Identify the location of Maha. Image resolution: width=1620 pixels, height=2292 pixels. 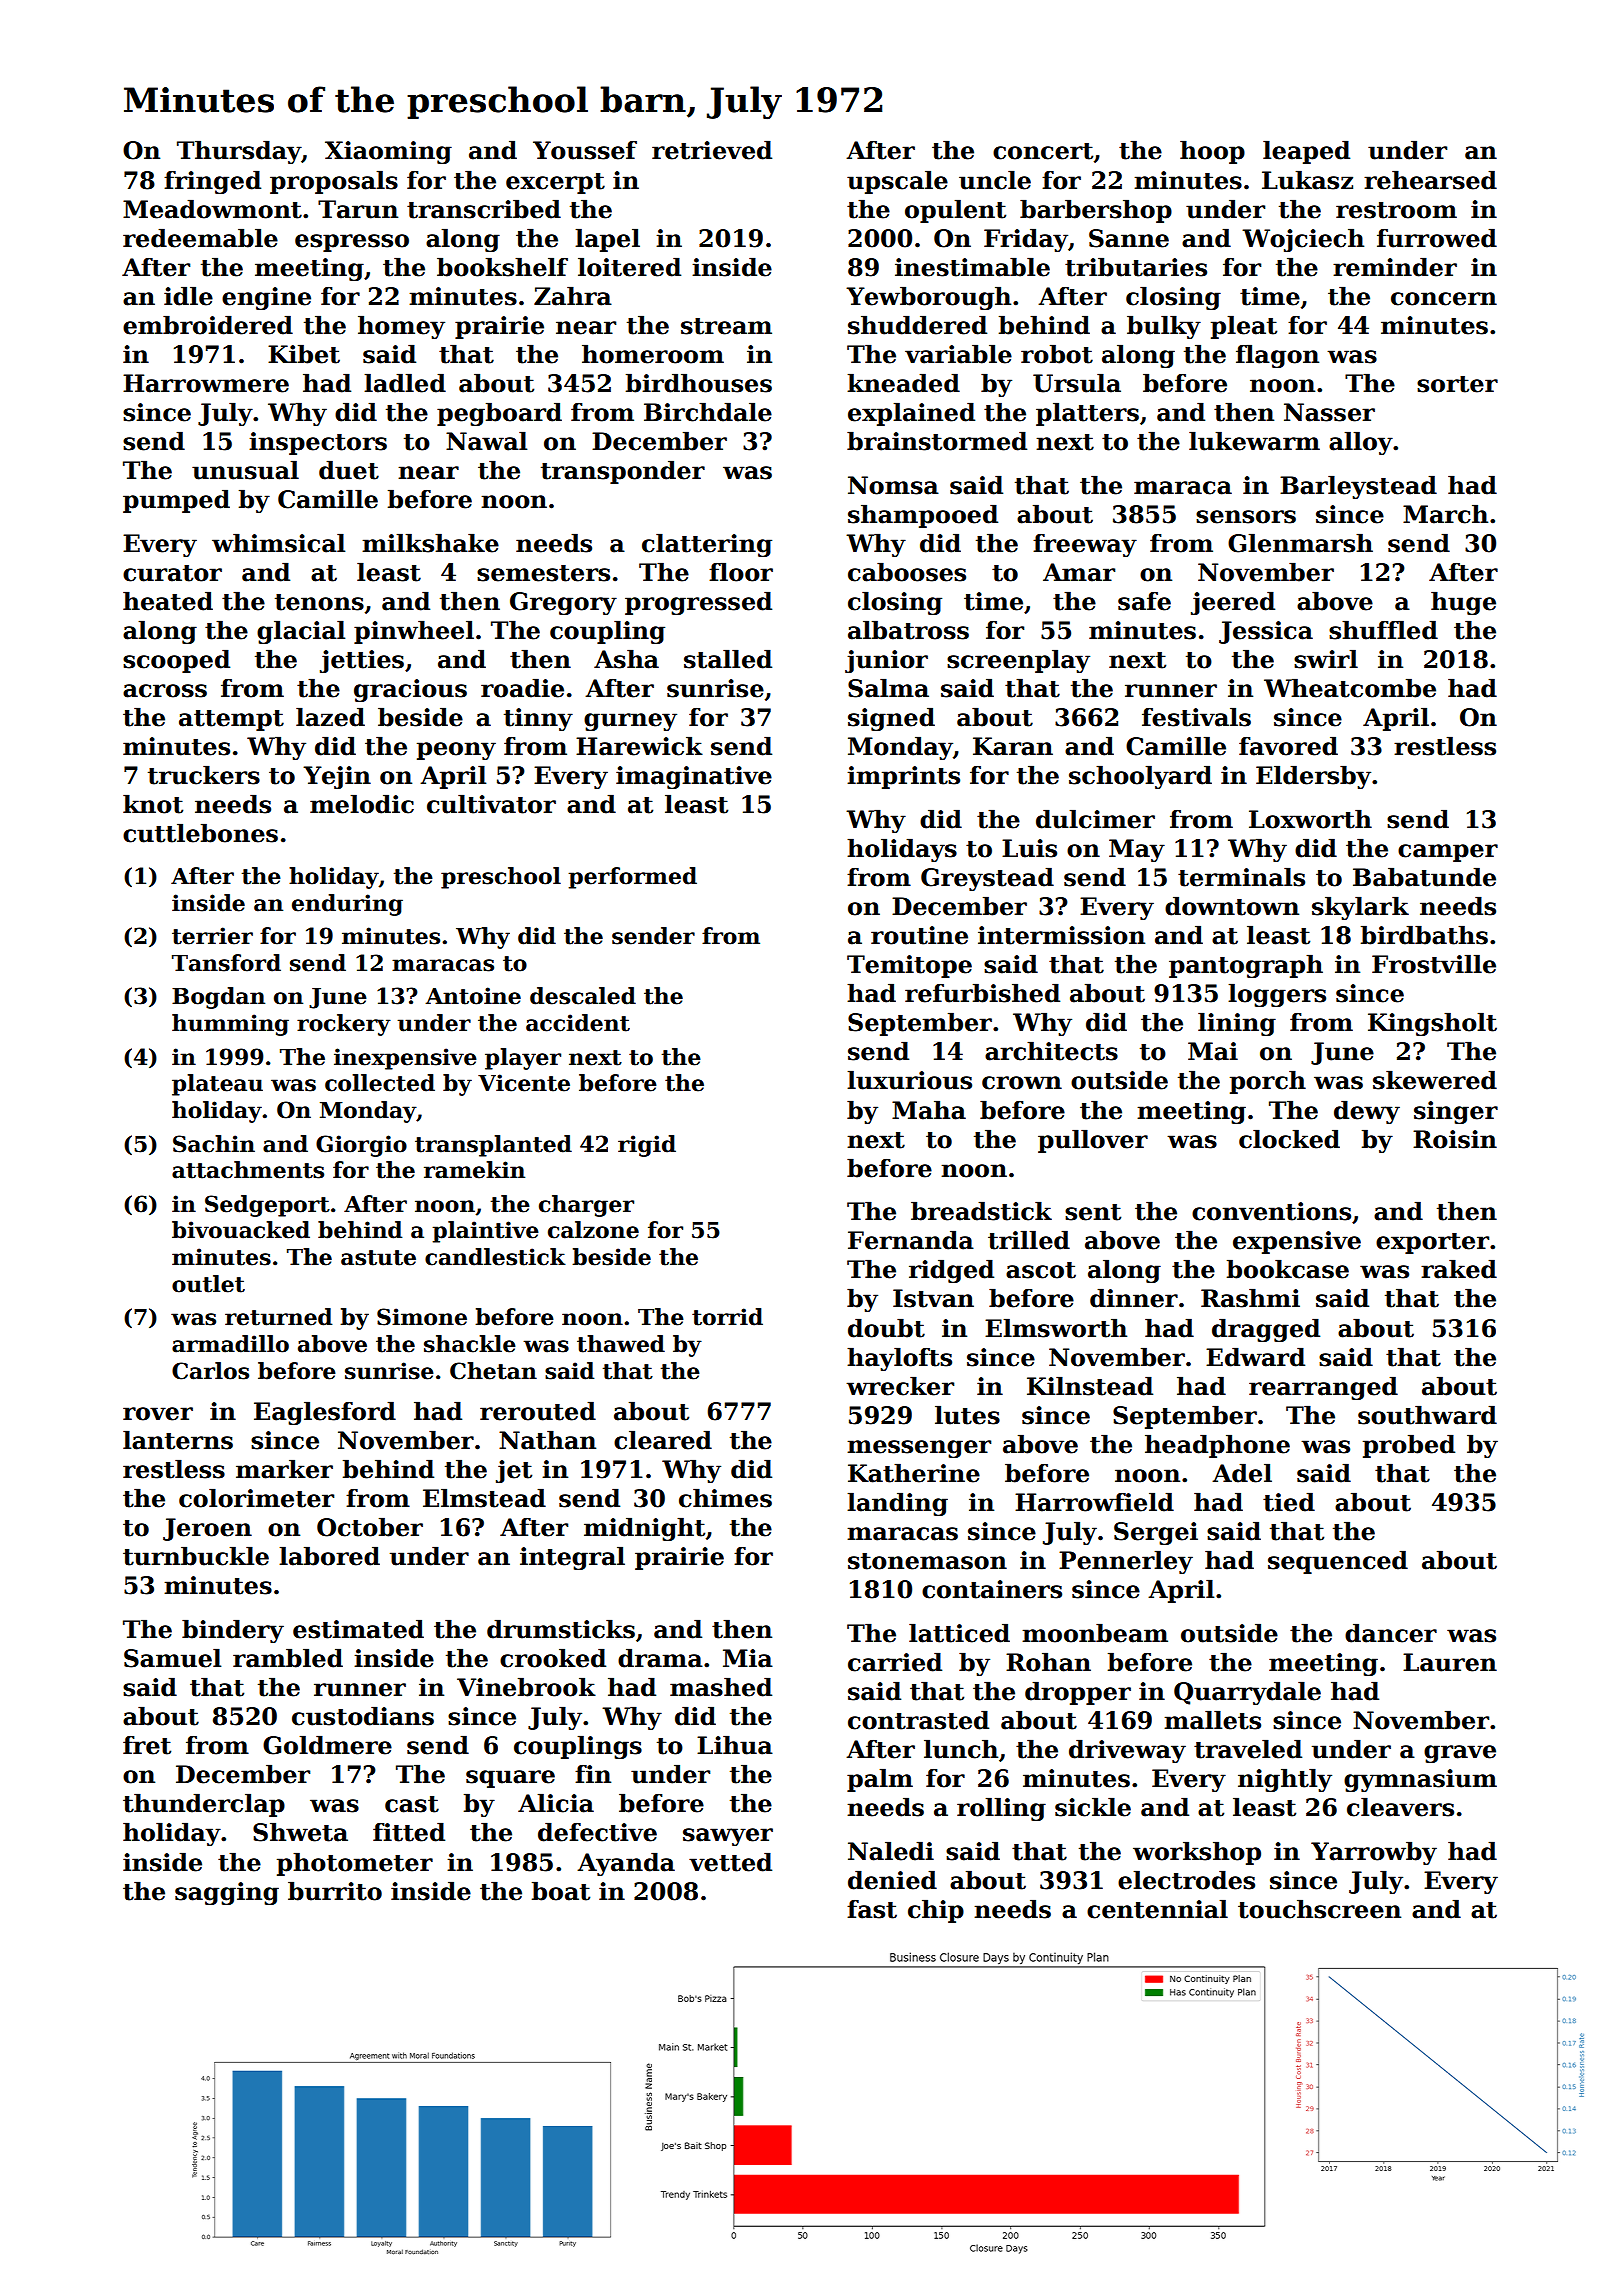
(929, 1110).
